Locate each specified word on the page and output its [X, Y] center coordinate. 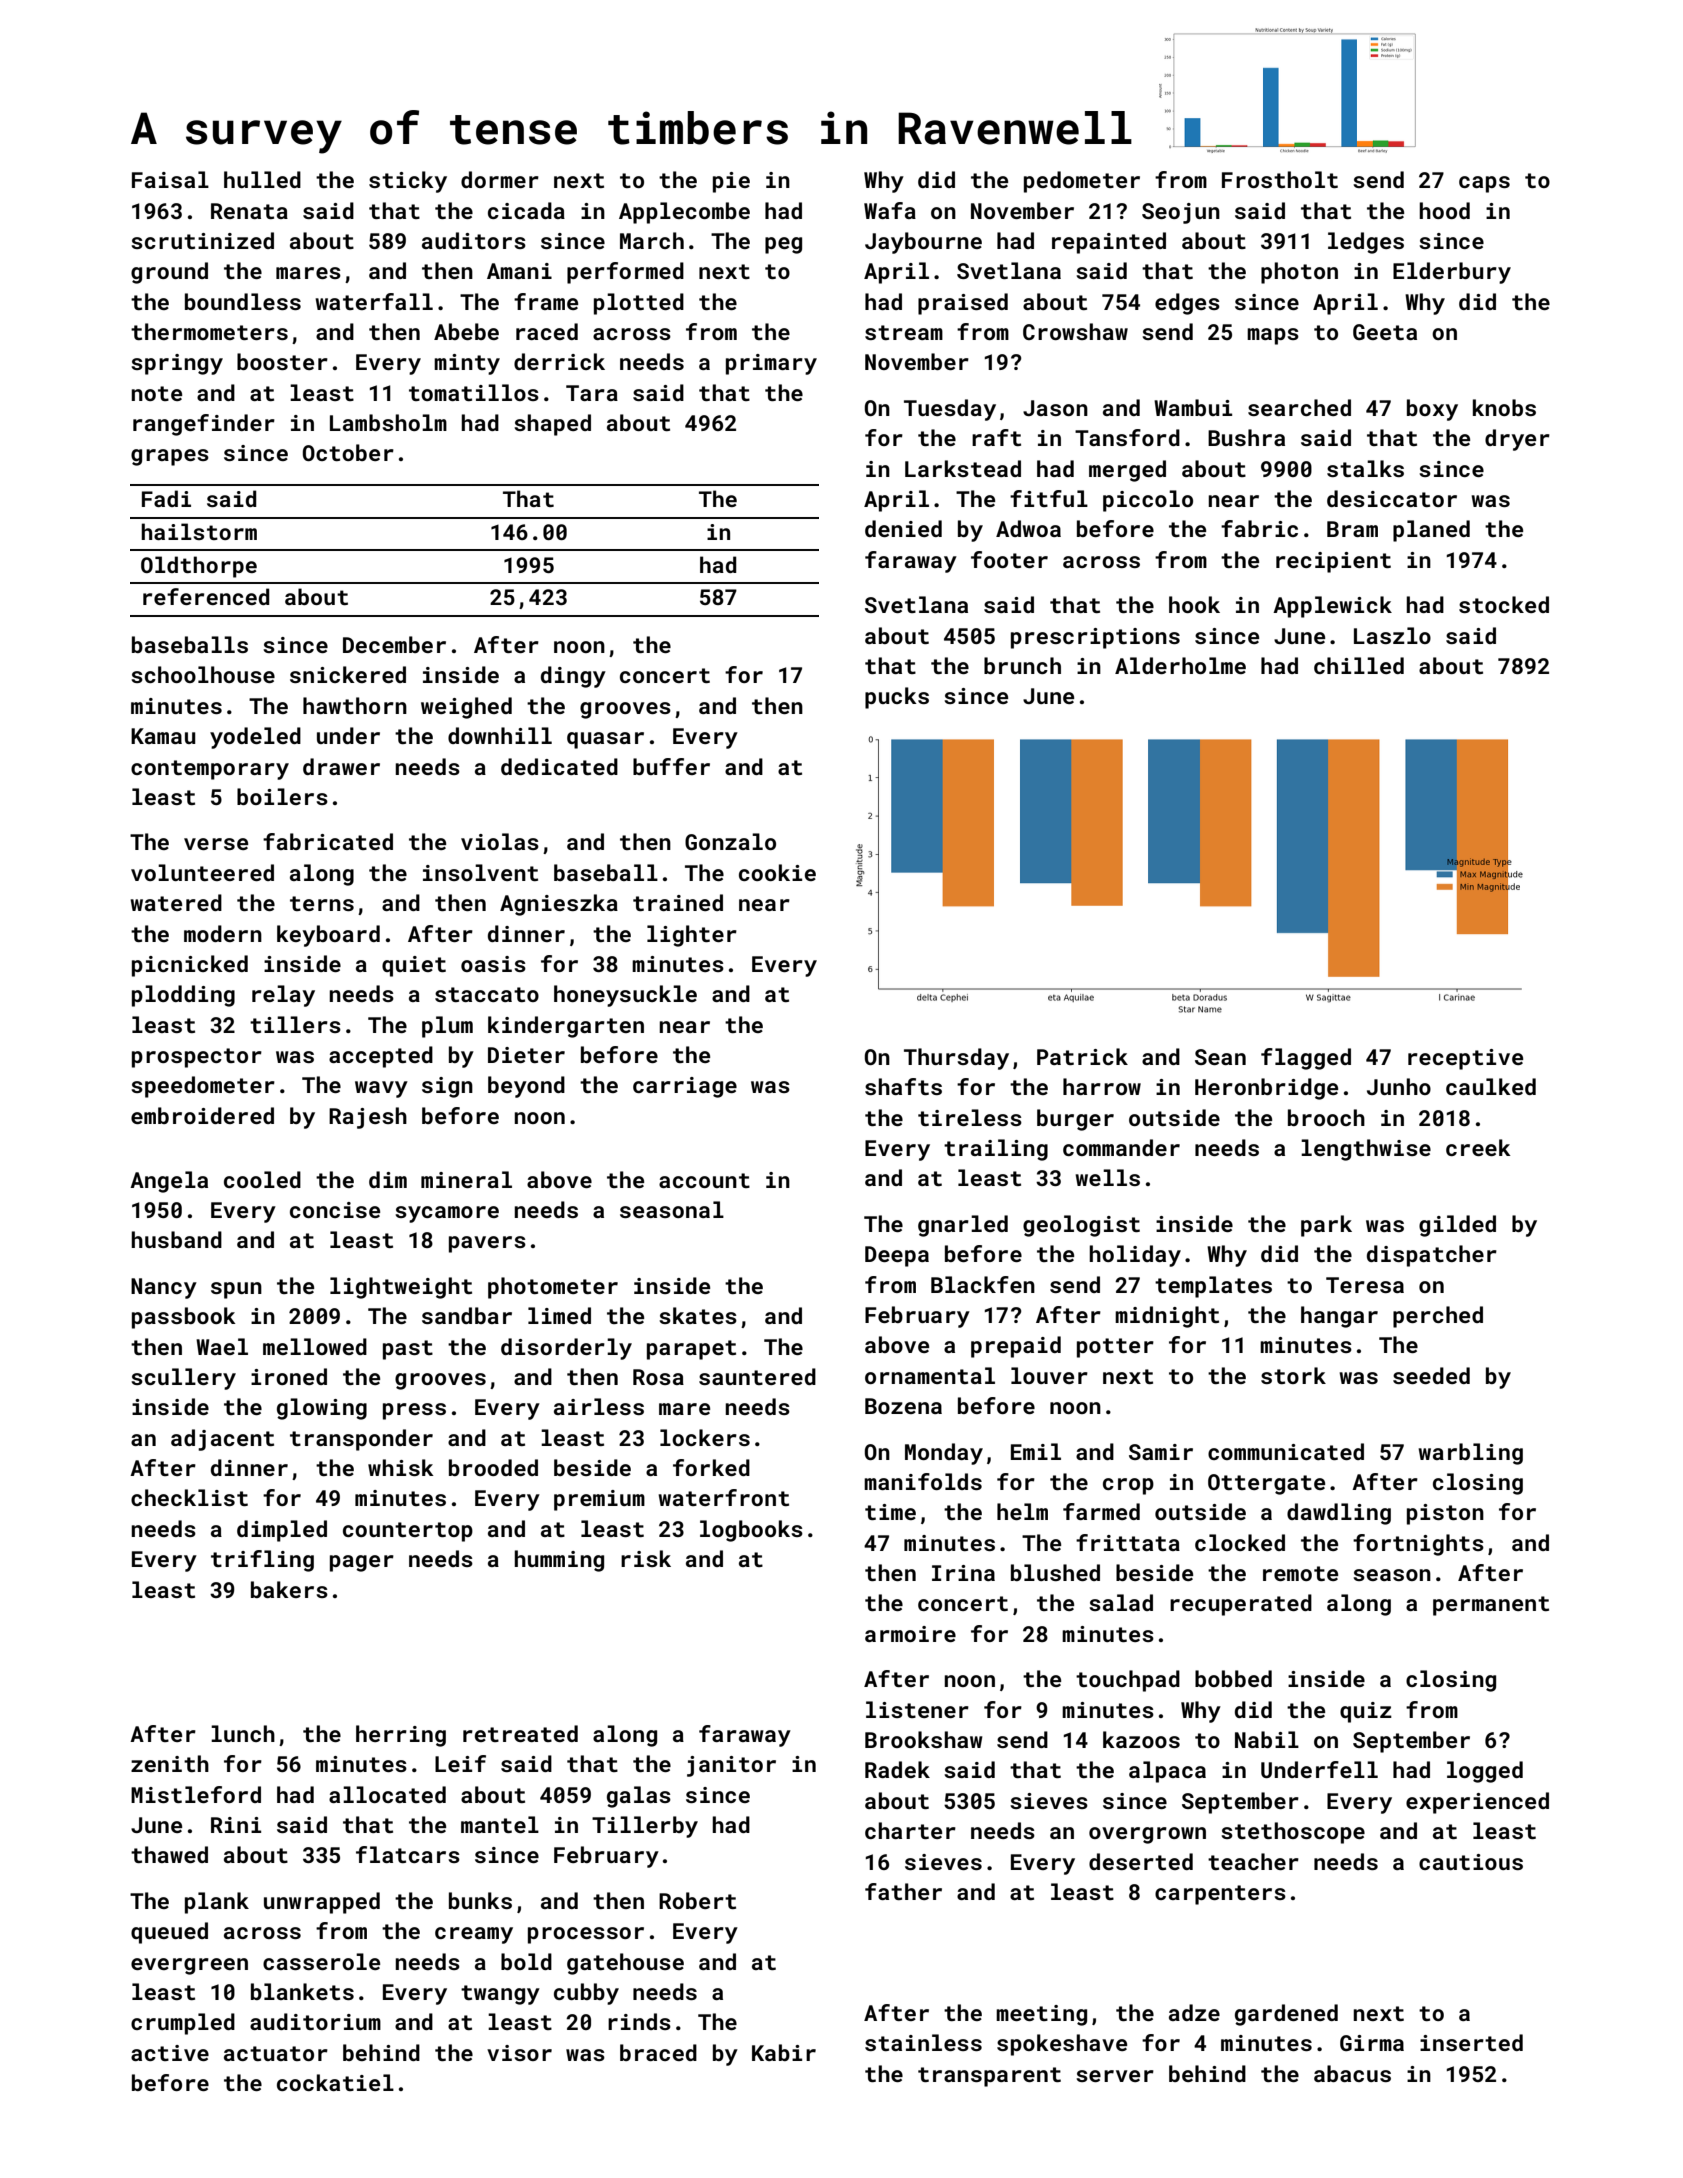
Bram [1352, 529]
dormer [500, 179]
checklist [189, 1497]
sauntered [757, 1376]
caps [1484, 184]
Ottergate [1266, 1484]
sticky [408, 182]
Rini [236, 1825]
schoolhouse [203, 674]
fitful [1049, 498]
